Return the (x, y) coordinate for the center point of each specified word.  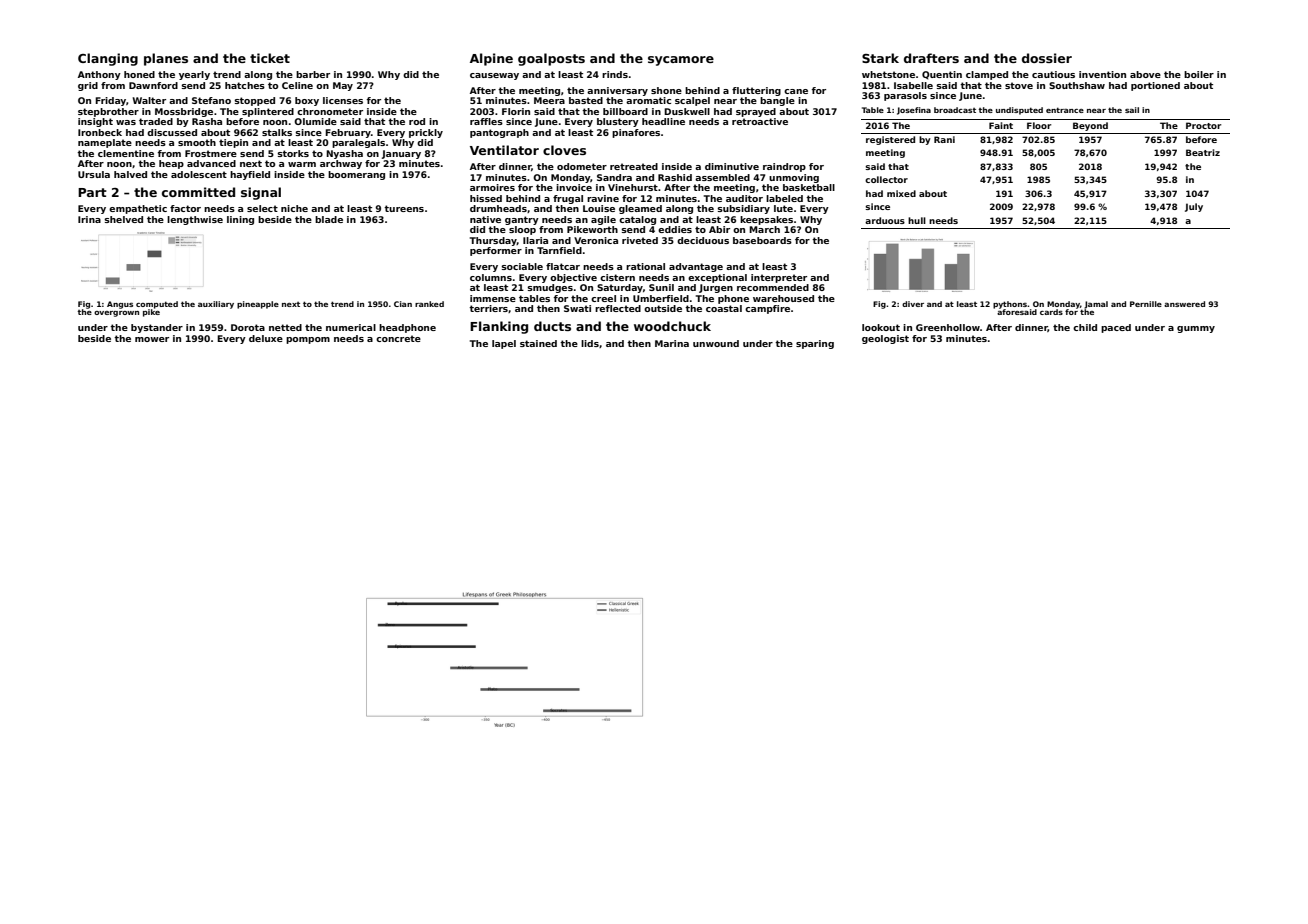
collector (886, 179)
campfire (767, 309)
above (1145, 74)
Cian (403, 304)
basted (586, 100)
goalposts (551, 59)
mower (152, 339)
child (1085, 327)
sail (1132, 110)
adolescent (199, 174)
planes (166, 59)
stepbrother (108, 112)
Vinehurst (633, 187)
